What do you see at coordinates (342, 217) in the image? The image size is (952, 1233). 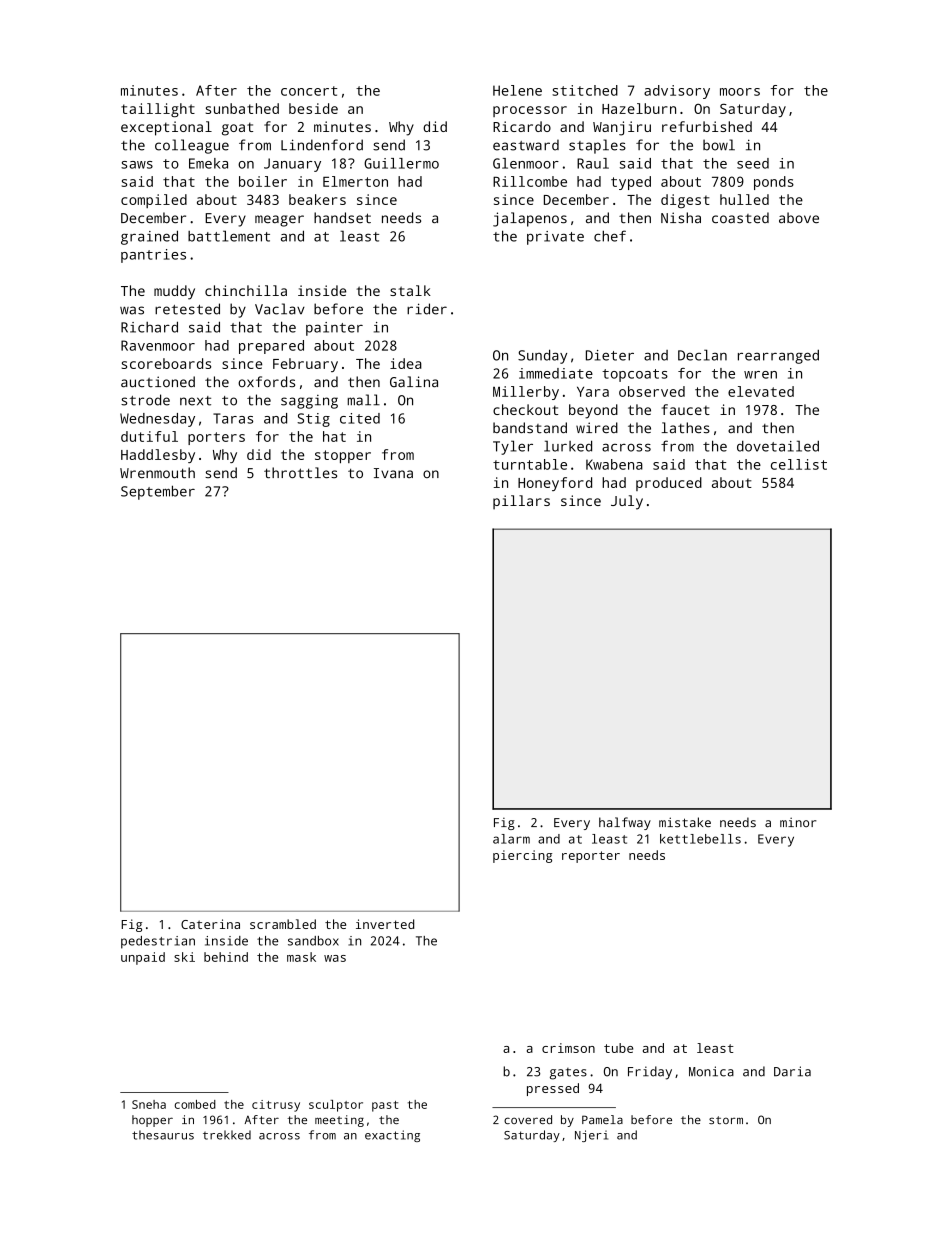 I see `handset` at bounding box center [342, 217].
